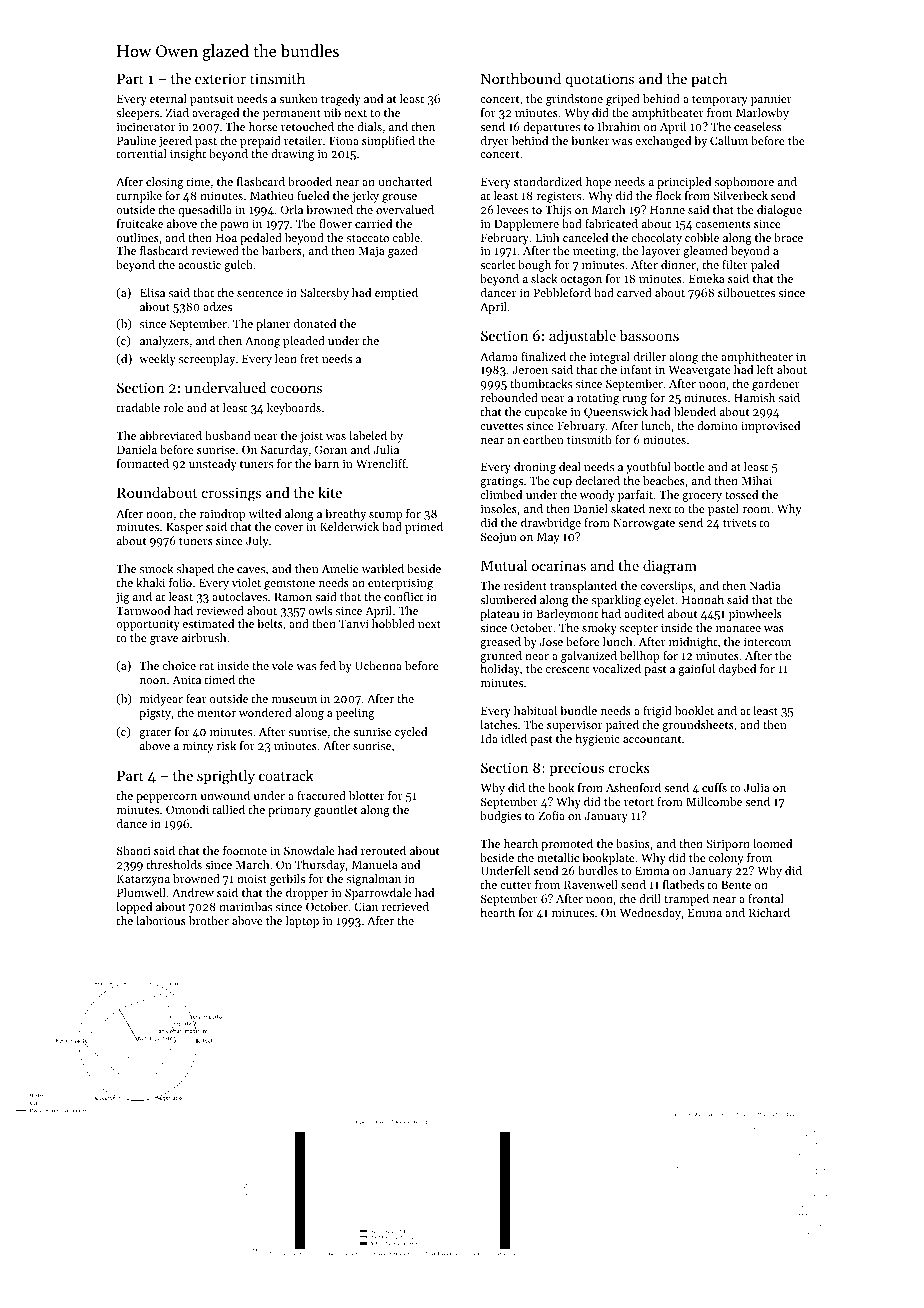 Image resolution: width=924 pixels, height=1308 pixels. Describe the element at coordinates (644, 613) in the screenshot. I see `audited` at that location.
